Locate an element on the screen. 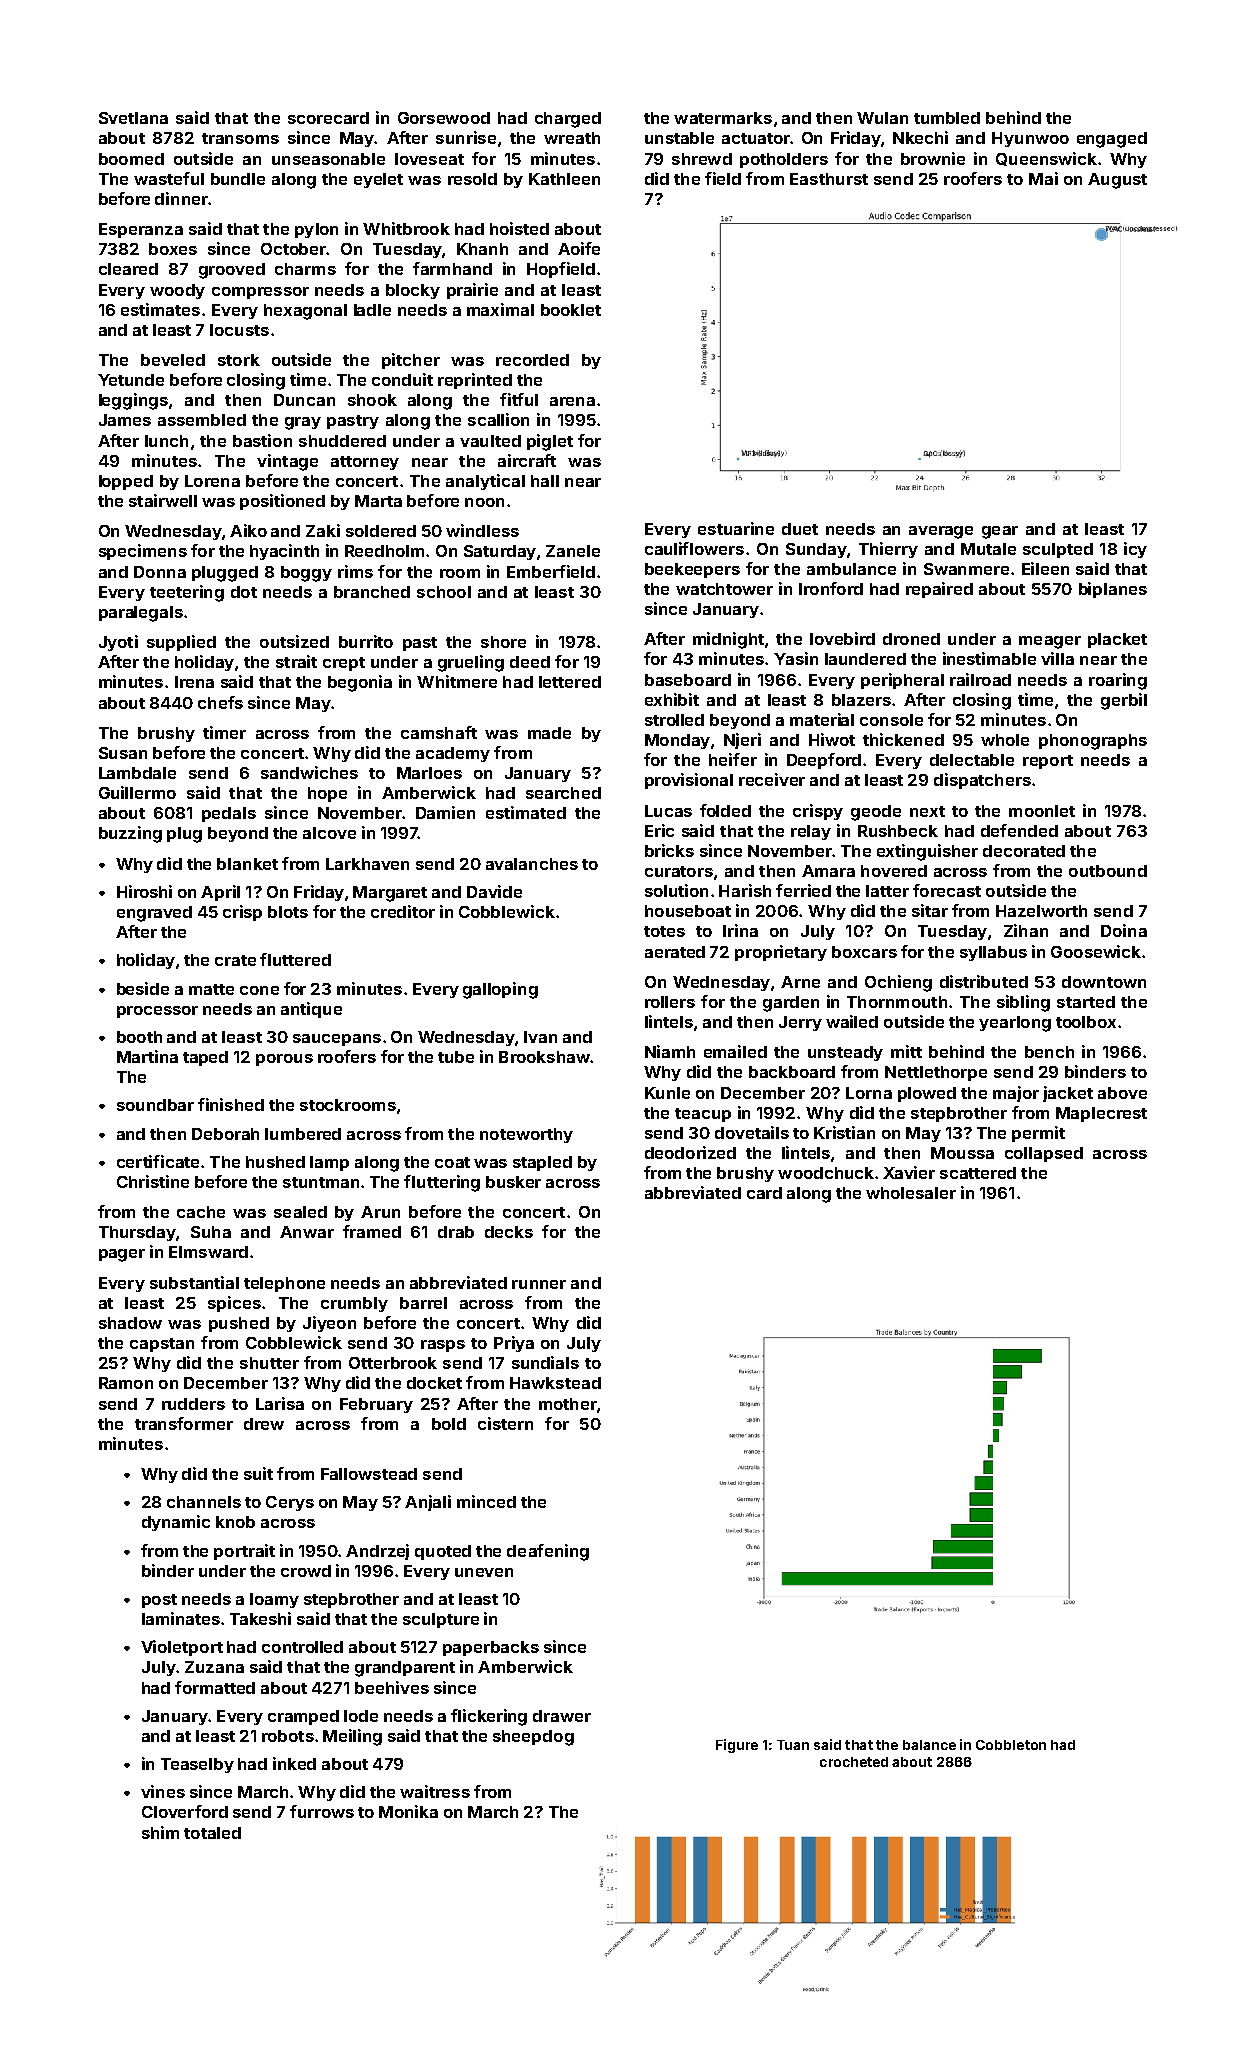  permit is located at coordinates (1038, 1134).
